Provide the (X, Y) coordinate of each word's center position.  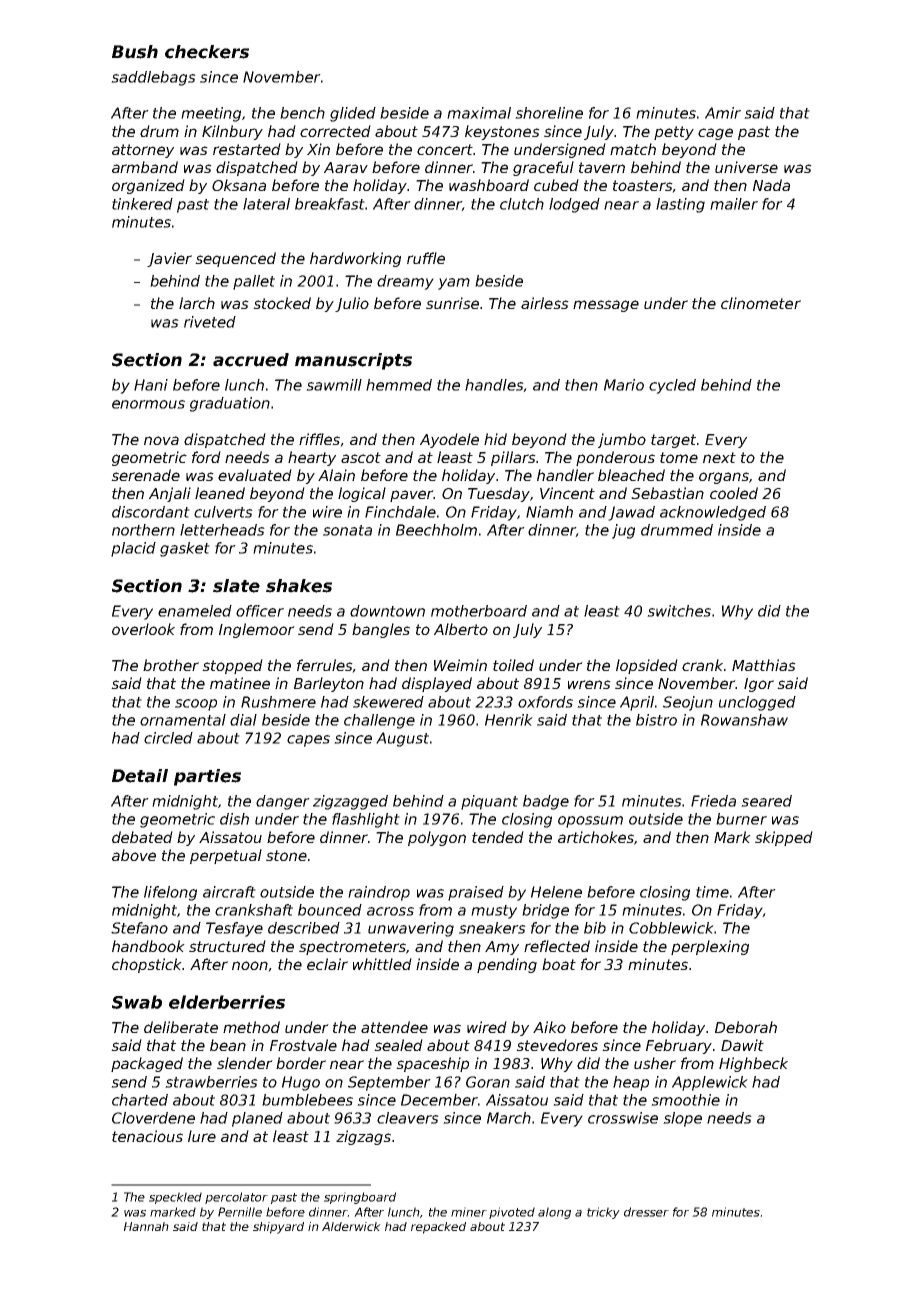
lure (202, 1136)
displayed (437, 684)
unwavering (411, 929)
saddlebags (153, 78)
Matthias (764, 665)
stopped (232, 666)
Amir (723, 113)
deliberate (181, 1027)
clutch (522, 204)
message (606, 306)
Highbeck (753, 1064)
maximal (479, 113)
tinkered (142, 204)
